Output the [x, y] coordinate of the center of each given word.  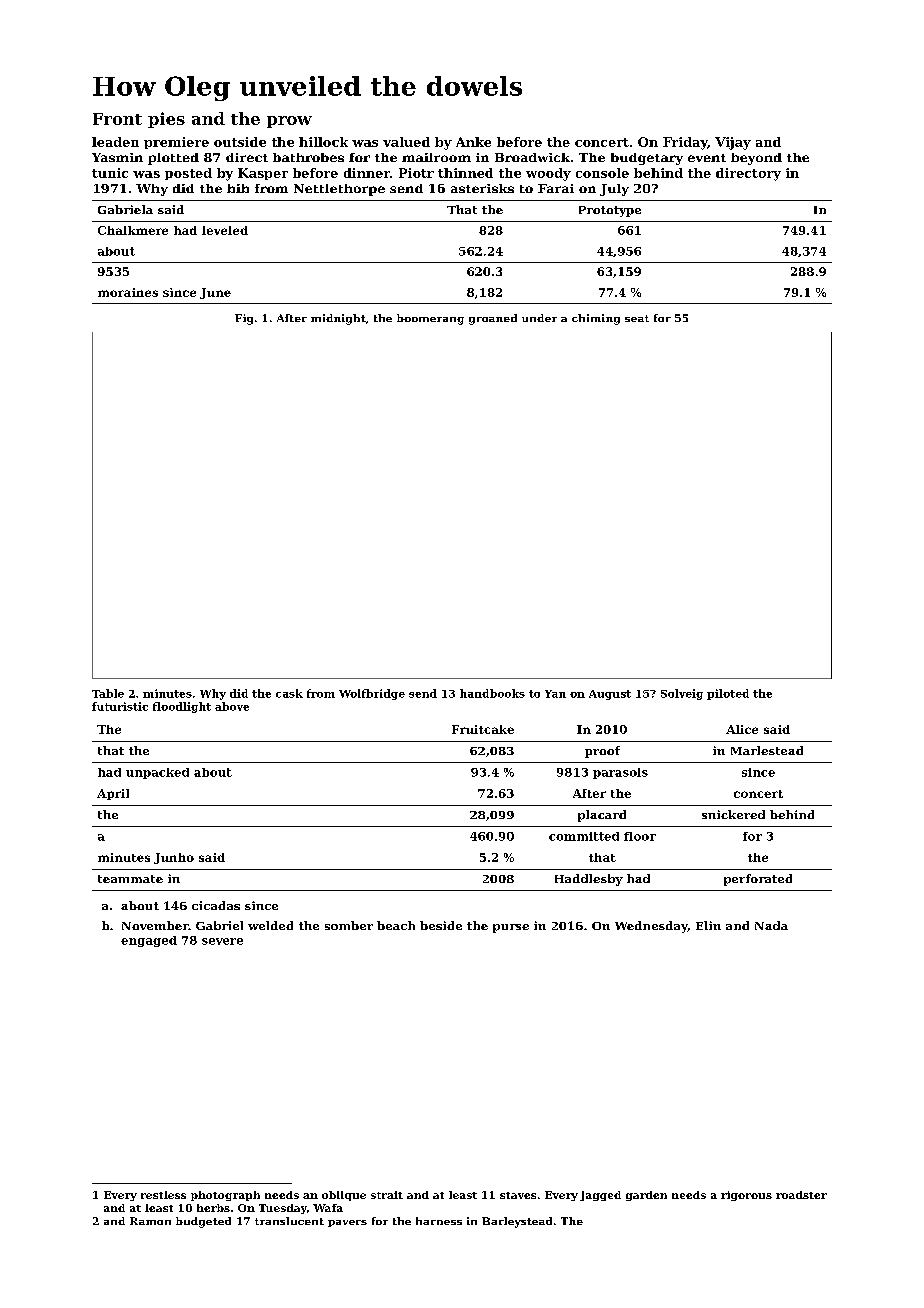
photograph [225, 1196]
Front [117, 119]
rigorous [746, 1196]
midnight [338, 319]
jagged [600, 1196]
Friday [685, 143]
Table [108, 693]
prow [289, 122]
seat [637, 318]
